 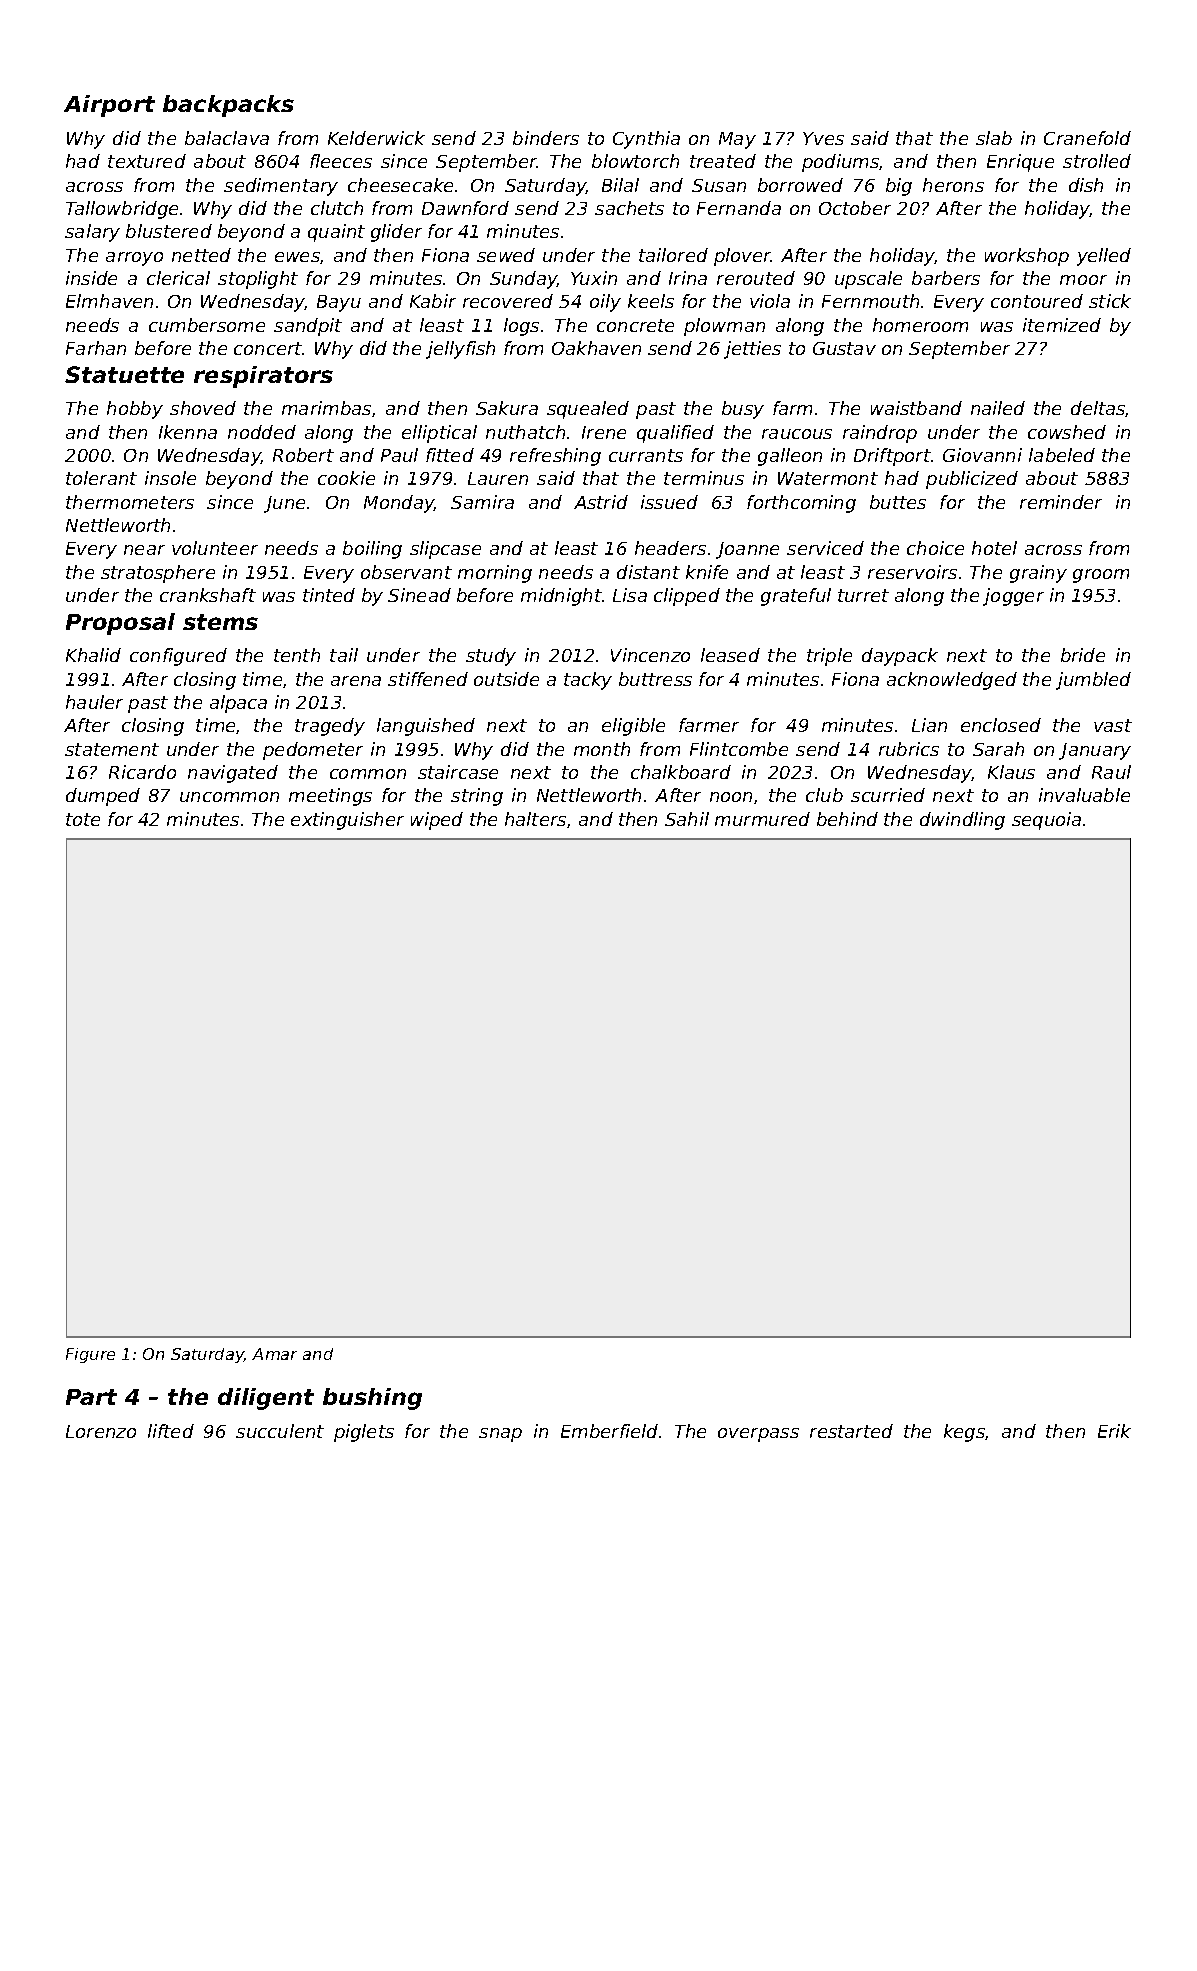 I want to click on Airport, so click(x=109, y=106).
